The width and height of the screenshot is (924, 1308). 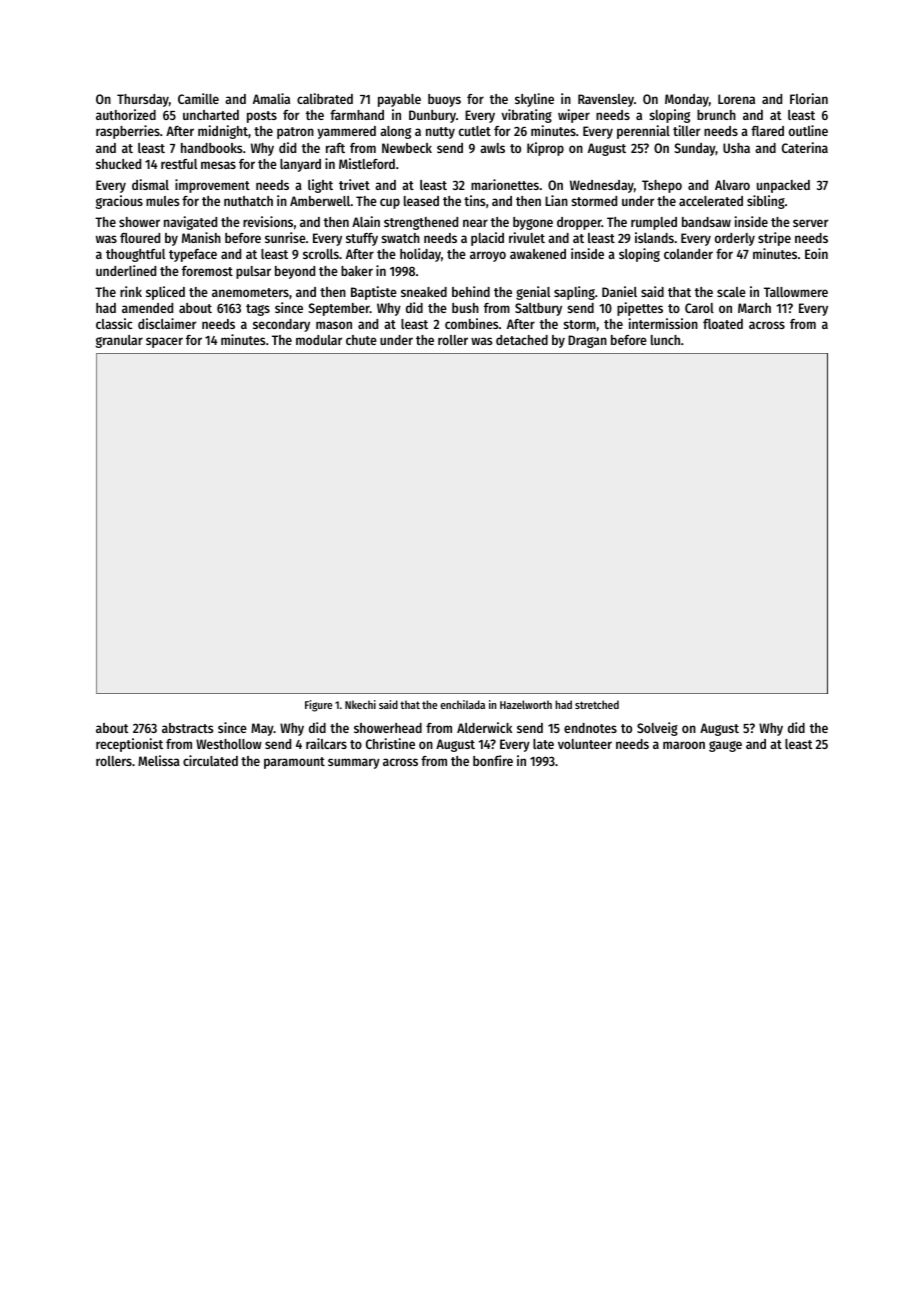 I want to click on awakened, so click(x=538, y=254).
